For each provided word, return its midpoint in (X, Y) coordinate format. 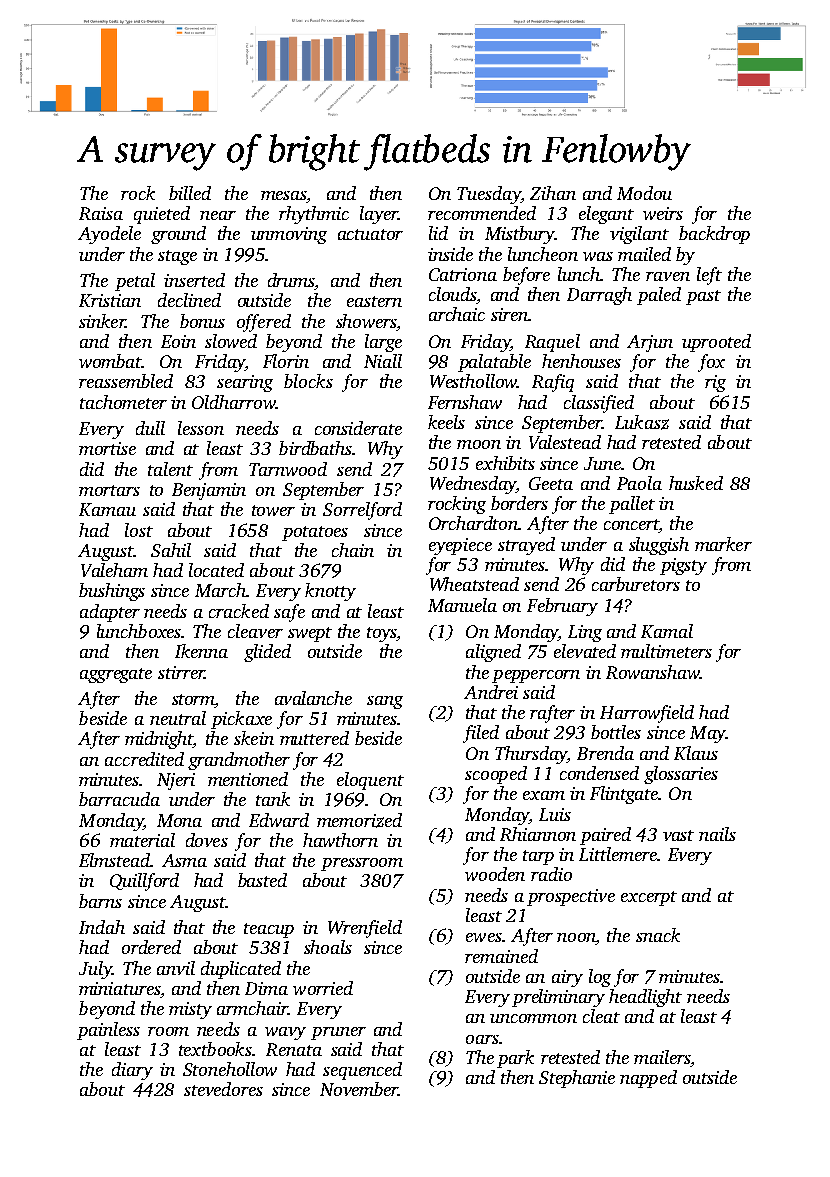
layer (379, 215)
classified (599, 404)
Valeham (114, 570)
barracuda (119, 799)
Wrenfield (365, 929)
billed (190, 193)
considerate (358, 428)
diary (132, 1071)
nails (717, 834)
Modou (644, 193)
